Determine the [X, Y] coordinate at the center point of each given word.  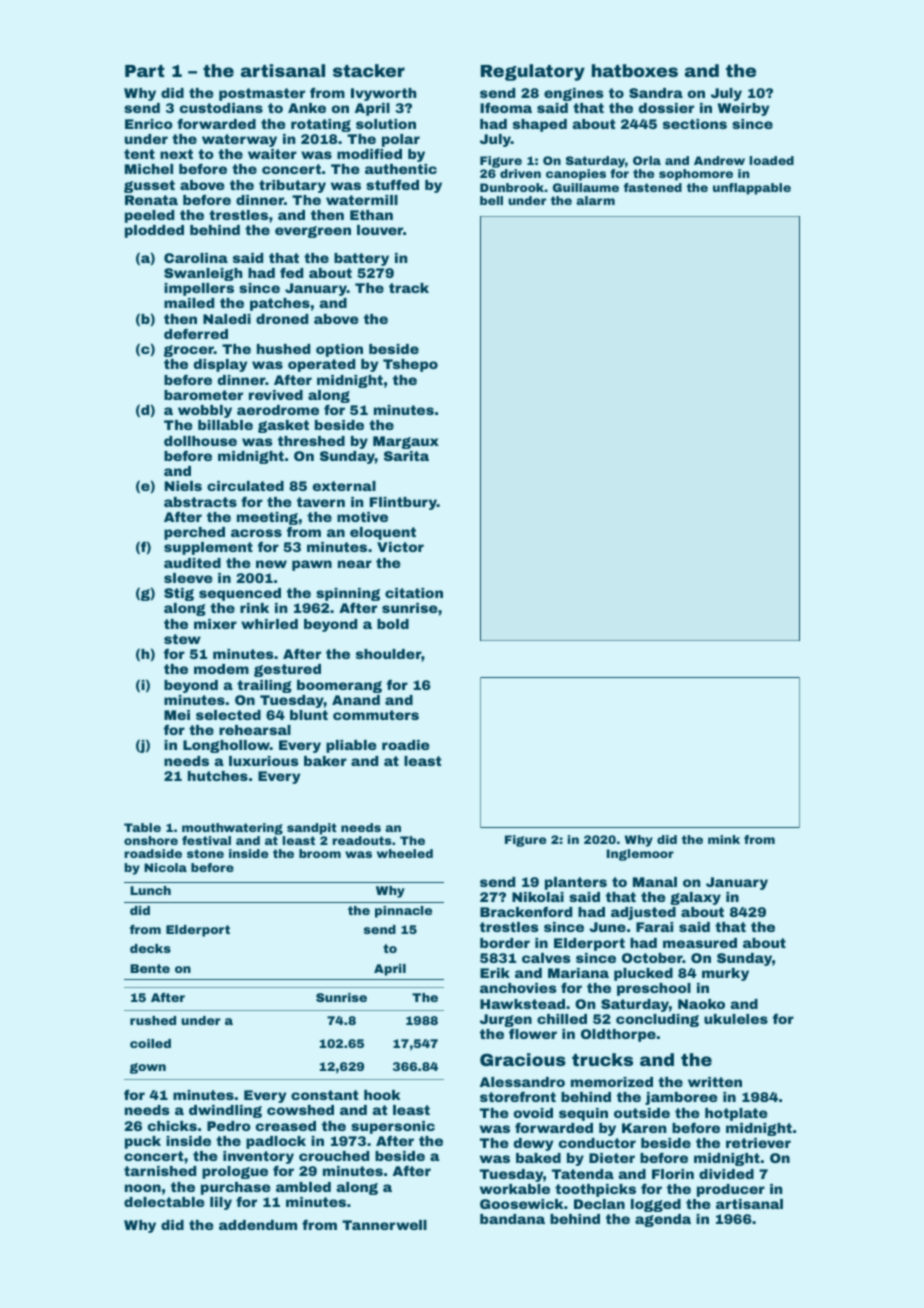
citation [414, 593]
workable [515, 1189]
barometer [203, 395]
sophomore [696, 175]
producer [731, 1190]
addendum [258, 1225]
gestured [287, 670]
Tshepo [410, 365]
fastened [653, 187]
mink [724, 839]
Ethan [371, 215]
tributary [292, 186]
